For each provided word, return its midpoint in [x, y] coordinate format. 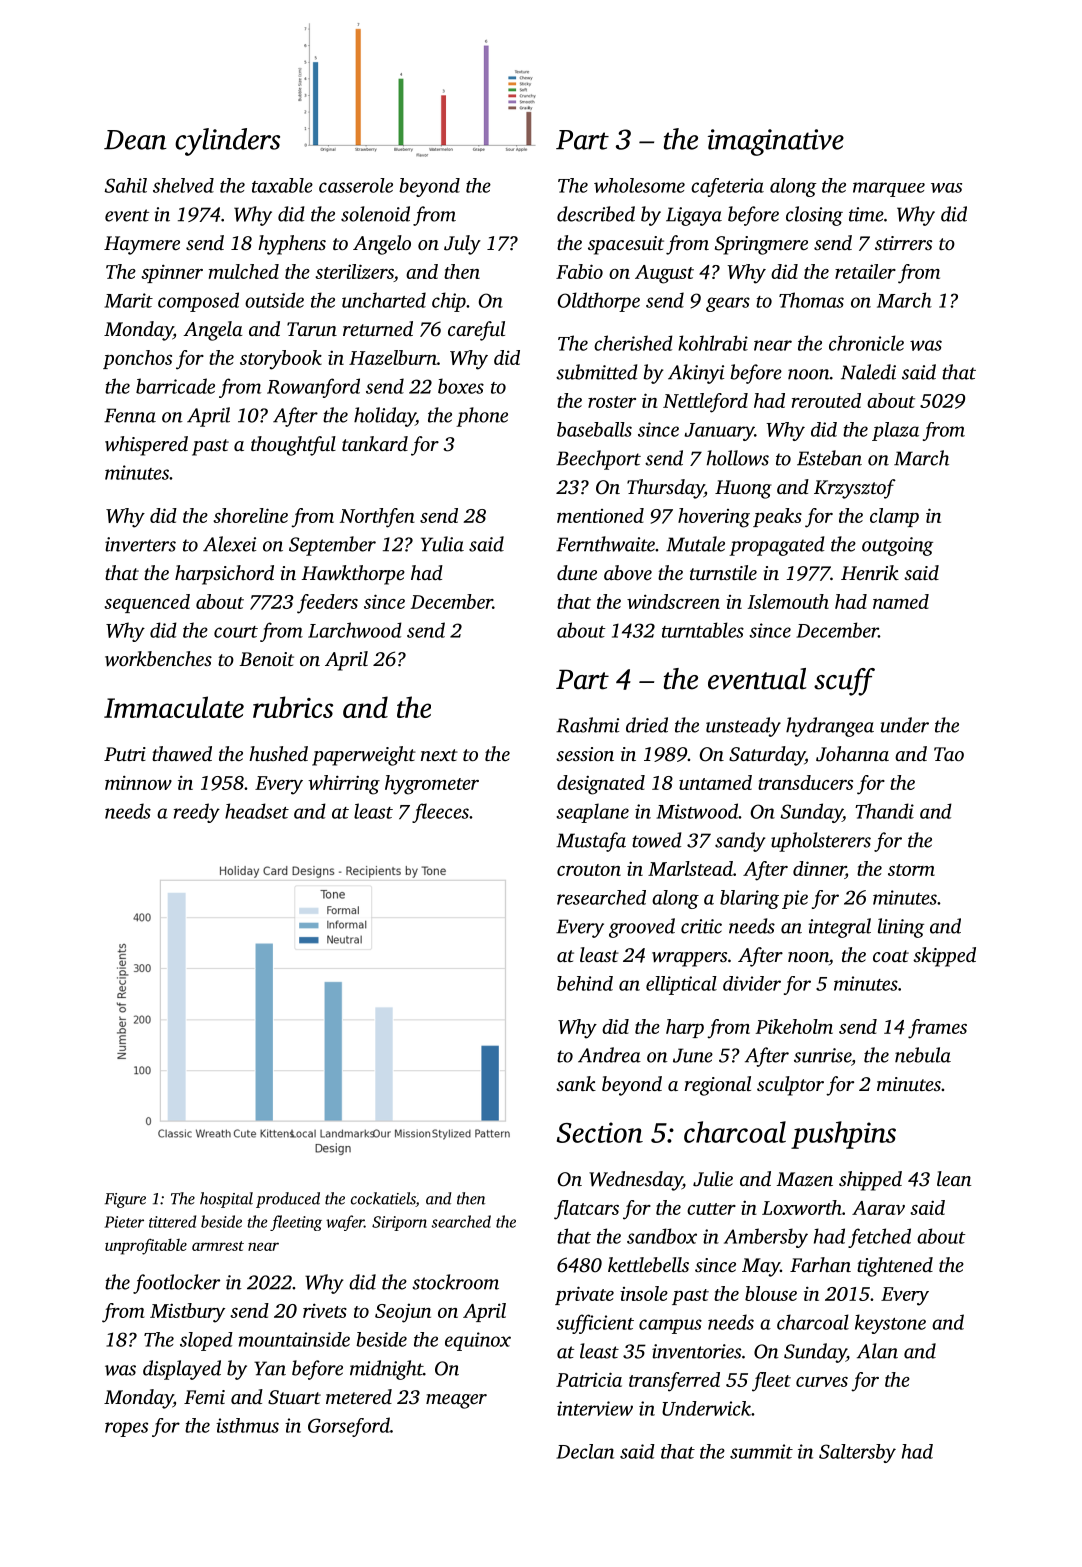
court [236, 632]
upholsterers [821, 842]
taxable [282, 185]
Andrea [609, 1055]
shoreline [250, 515]
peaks [777, 517]
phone [482, 417]
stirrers [903, 243]
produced [288, 1200]
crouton [589, 870]
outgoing [897, 546]
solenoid [375, 214]
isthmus [247, 1425]
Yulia [442, 544]
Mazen [805, 1179]
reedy [197, 813]
